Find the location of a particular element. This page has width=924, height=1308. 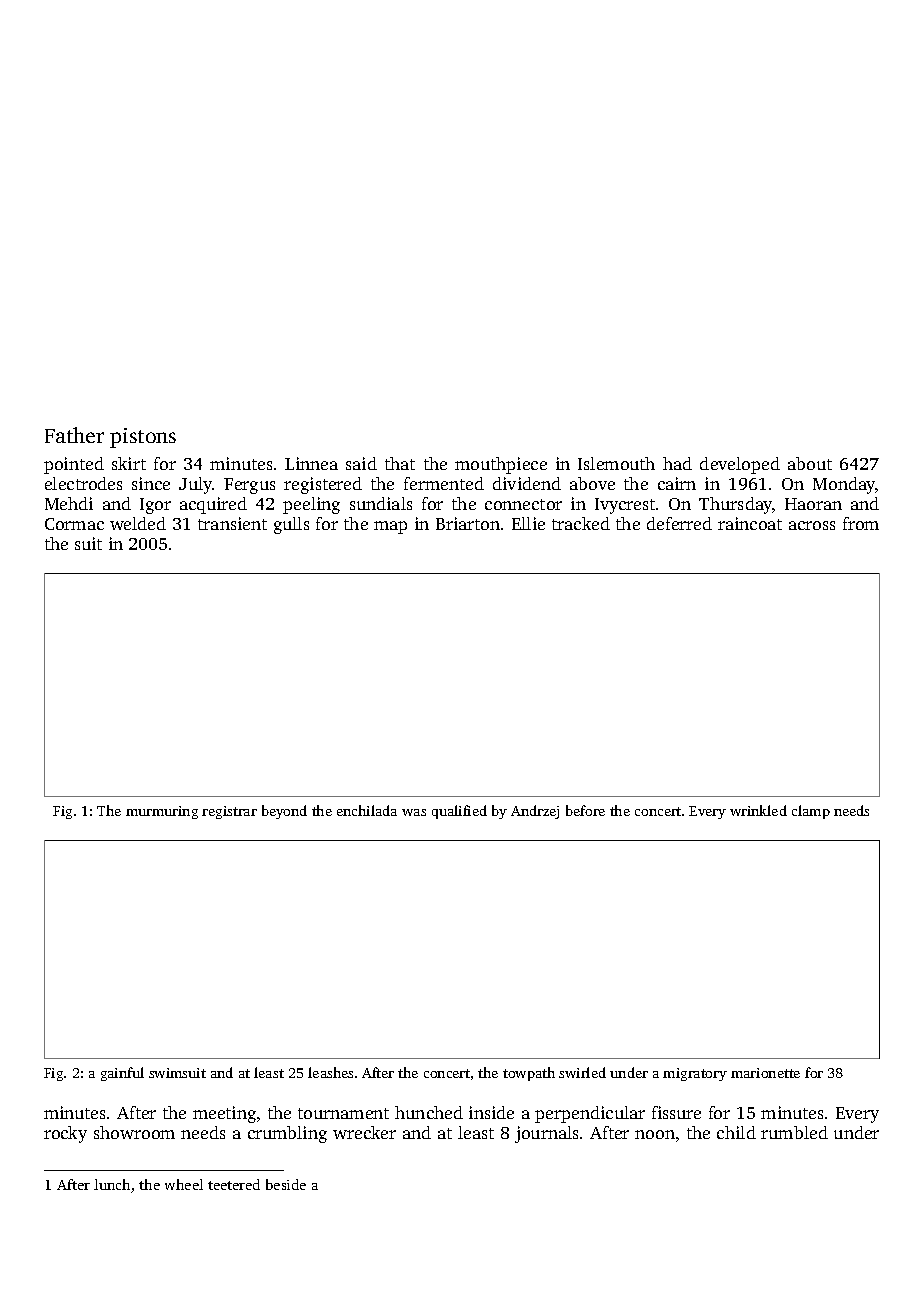

said is located at coordinates (361, 463).
